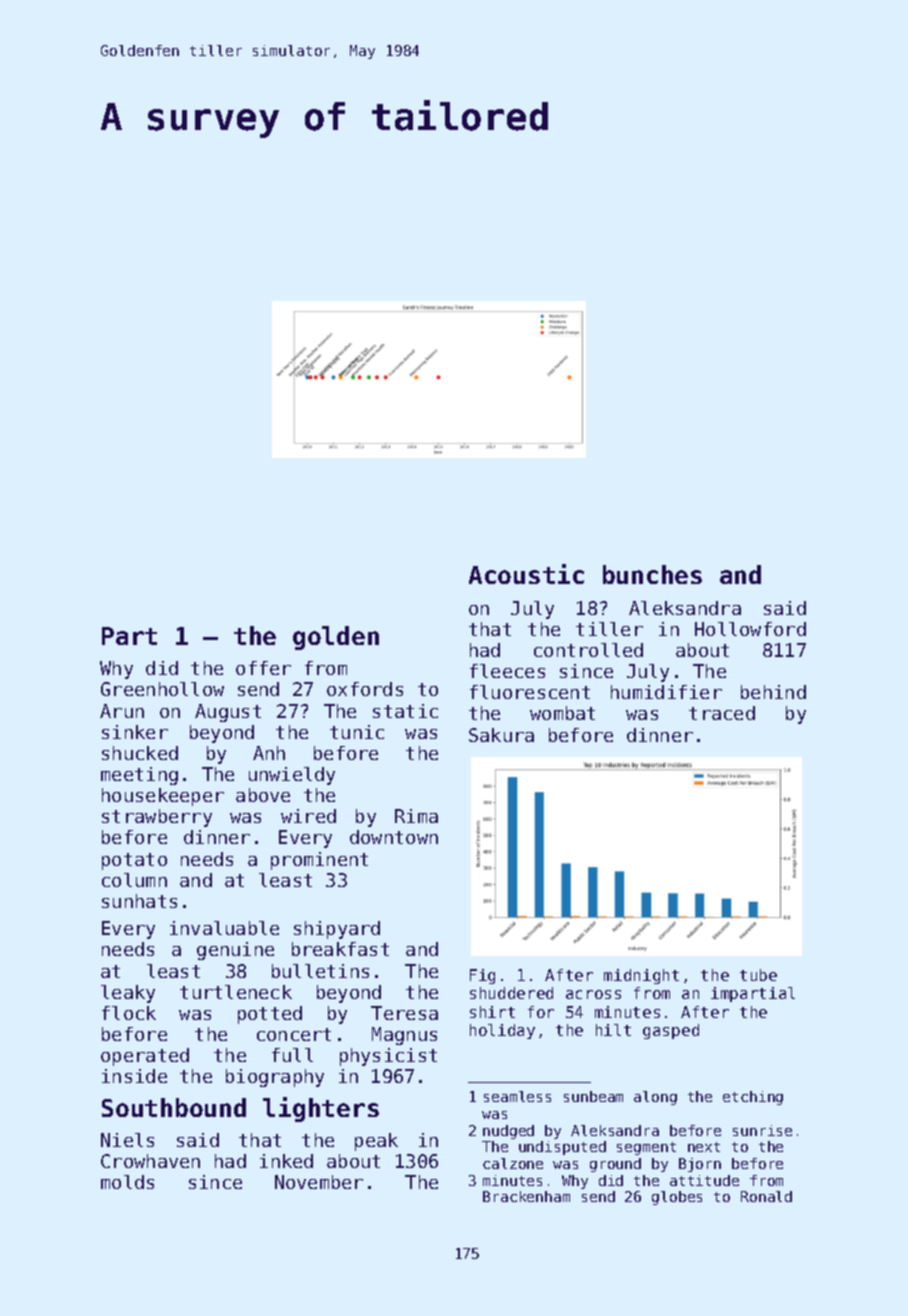 This screenshot has width=908, height=1316. I want to click on etching, so click(753, 1098).
